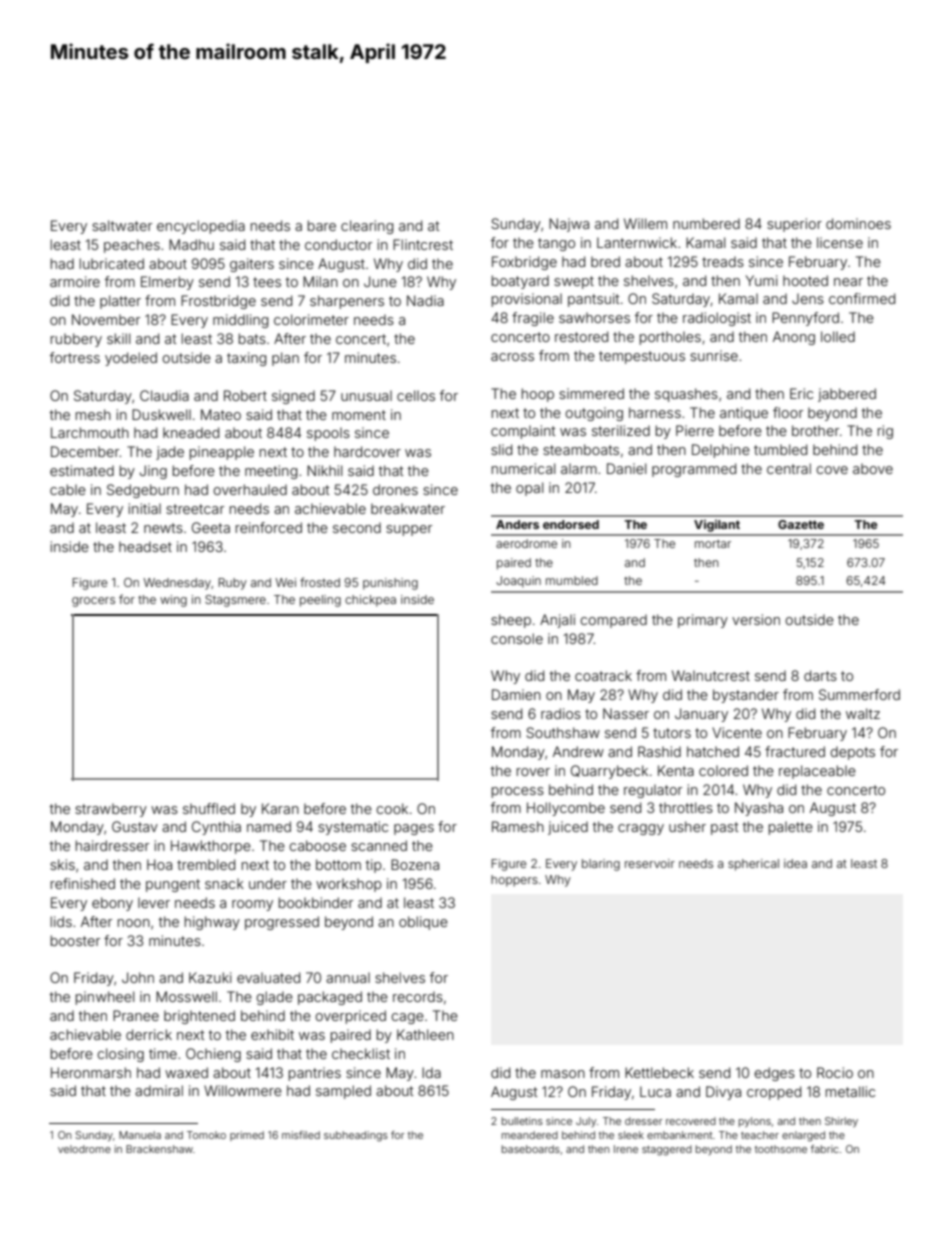  What do you see at coordinates (788, 412) in the document?
I see `floor` at bounding box center [788, 412].
